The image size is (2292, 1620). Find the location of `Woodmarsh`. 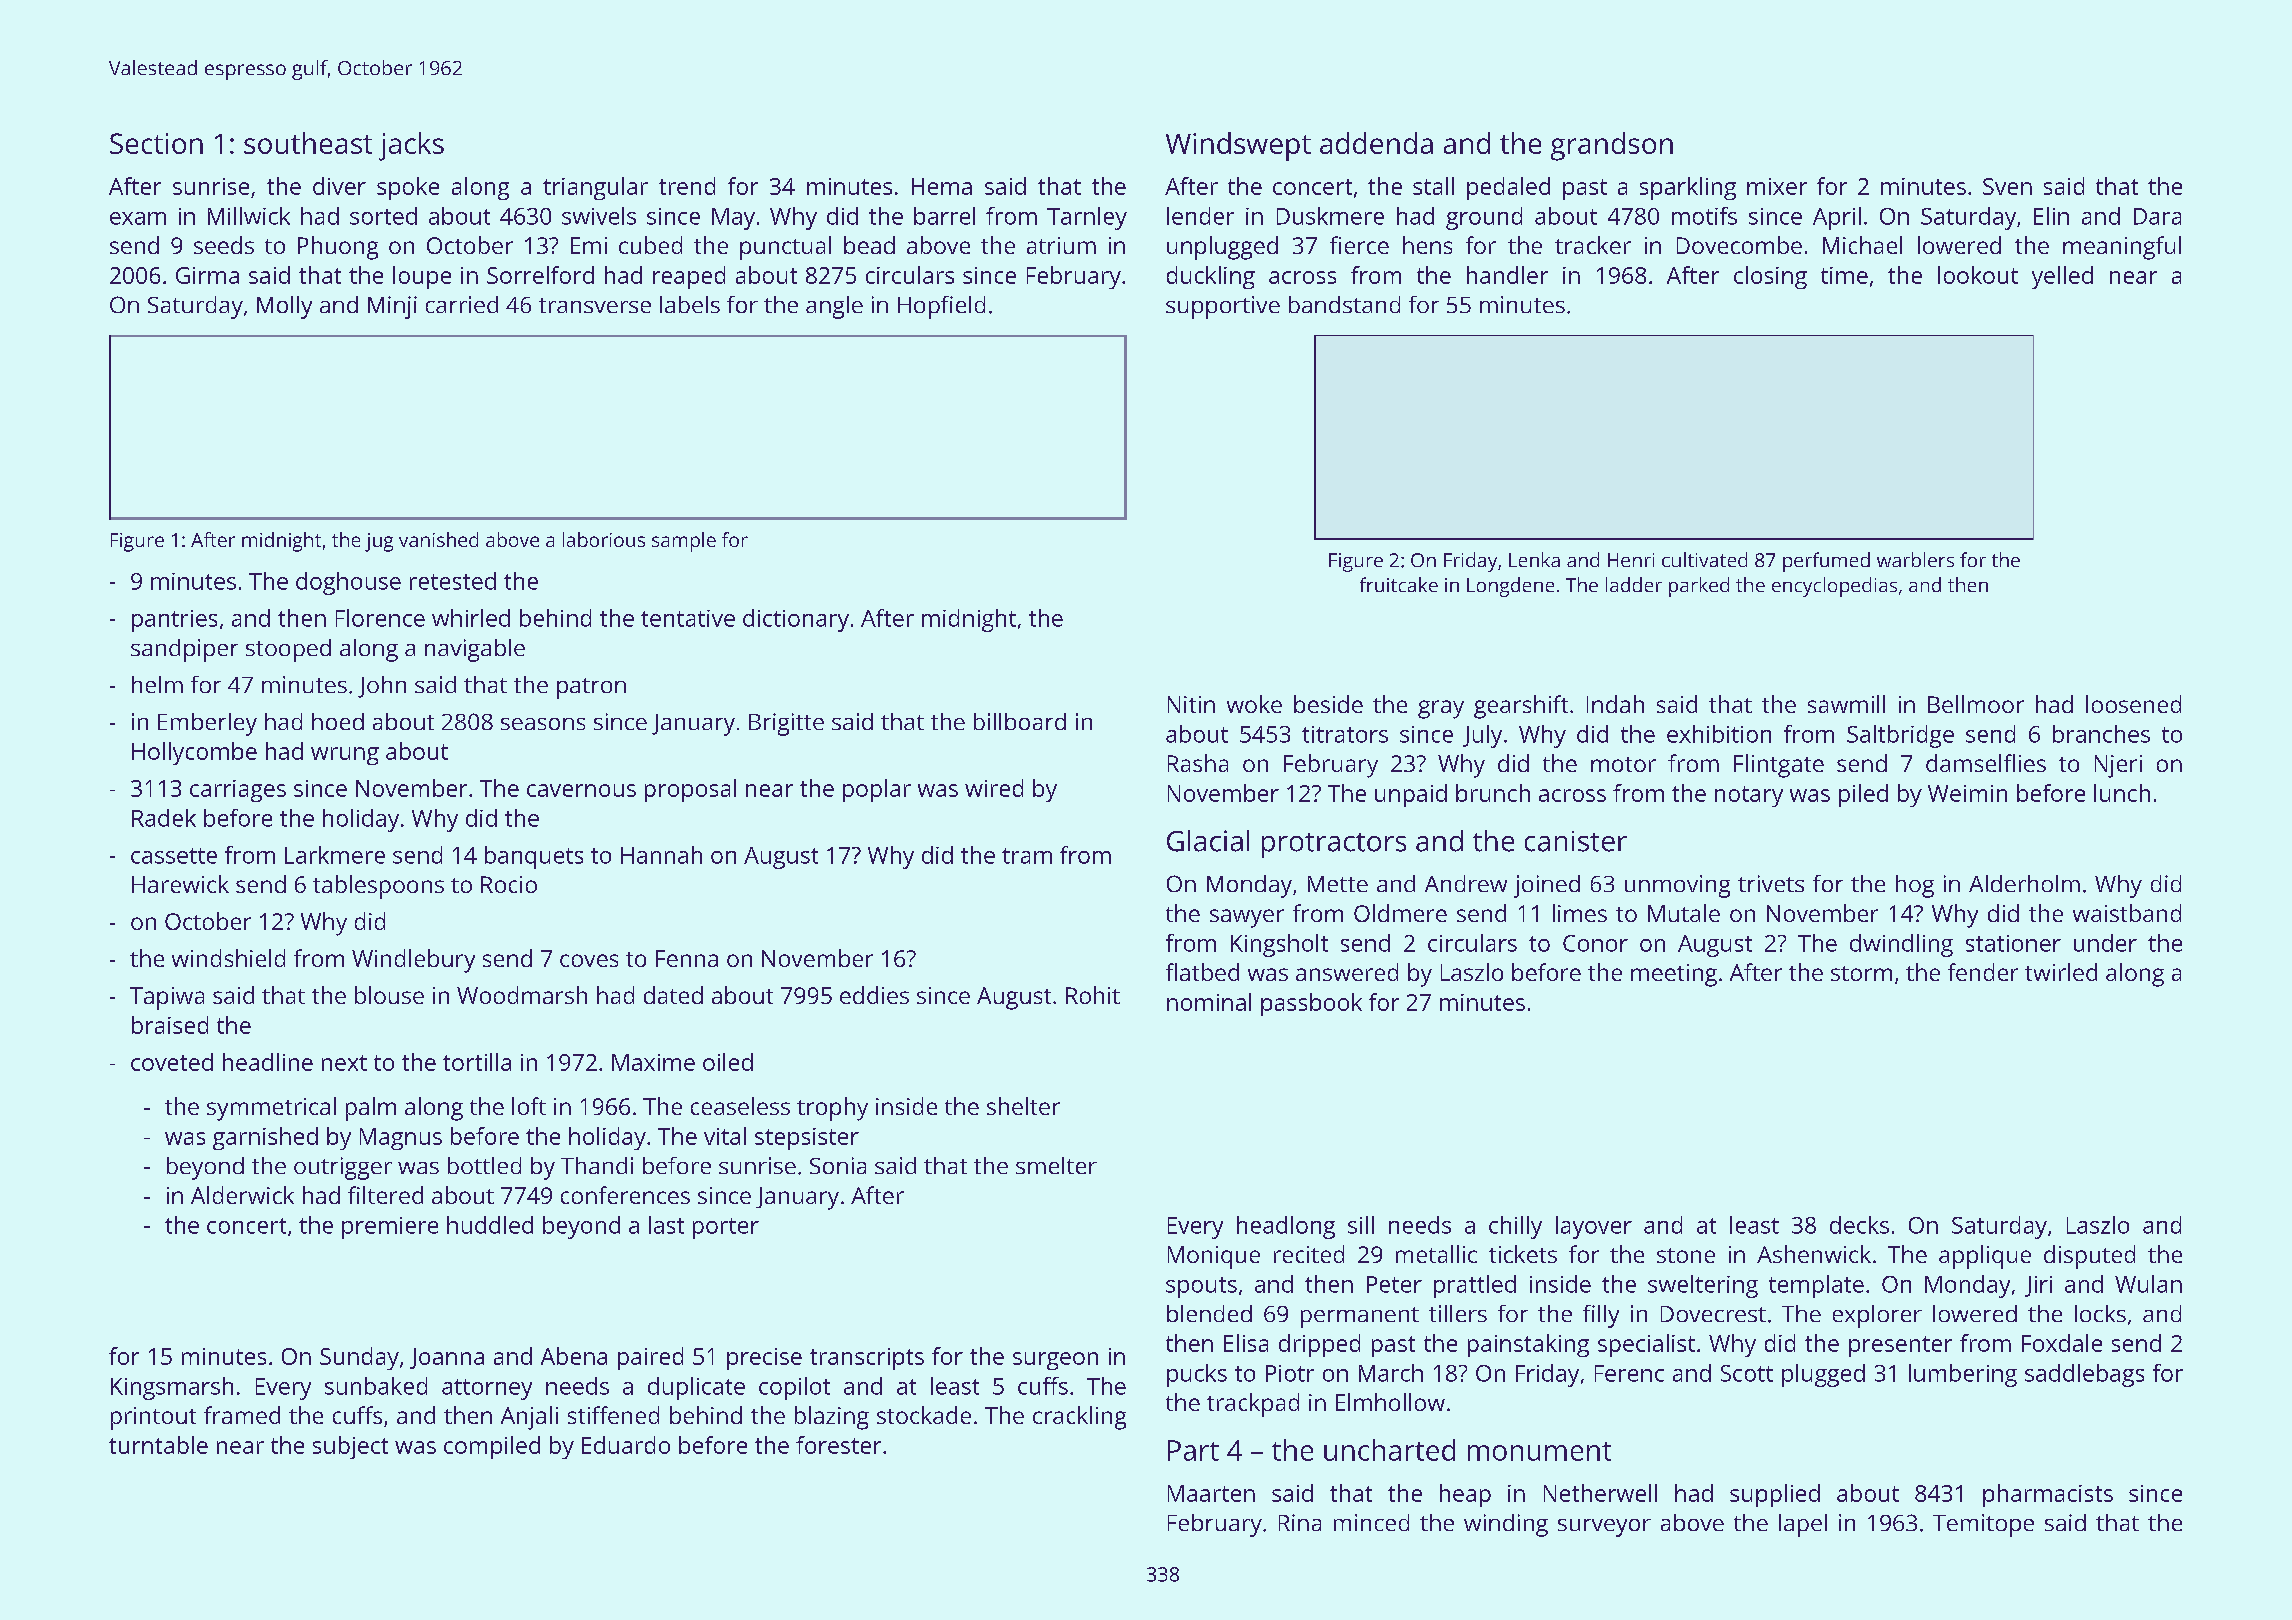

Woodmarsh is located at coordinates (522, 995).
